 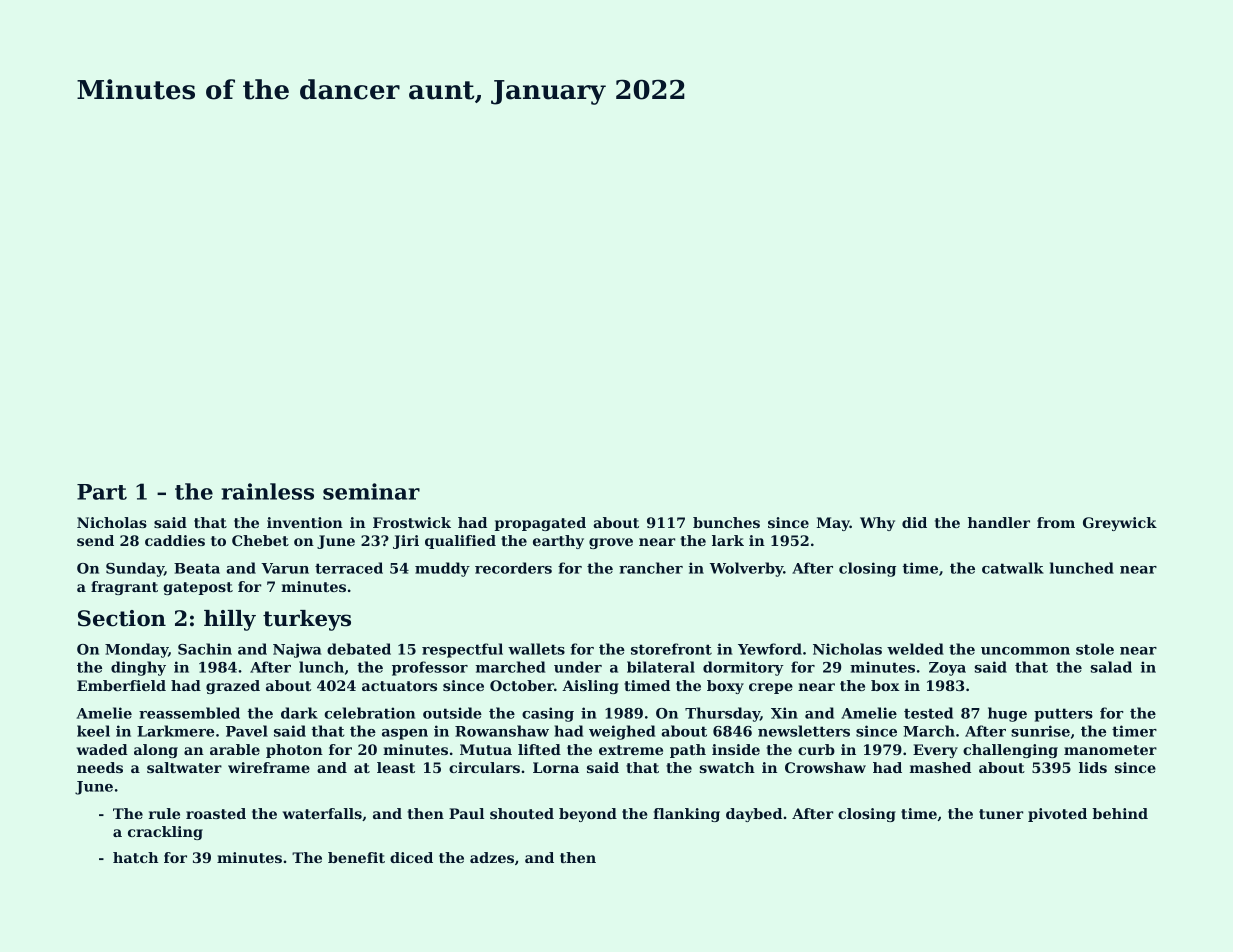 What do you see at coordinates (307, 620) in the page?
I see `turkeys` at bounding box center [307, 620].
